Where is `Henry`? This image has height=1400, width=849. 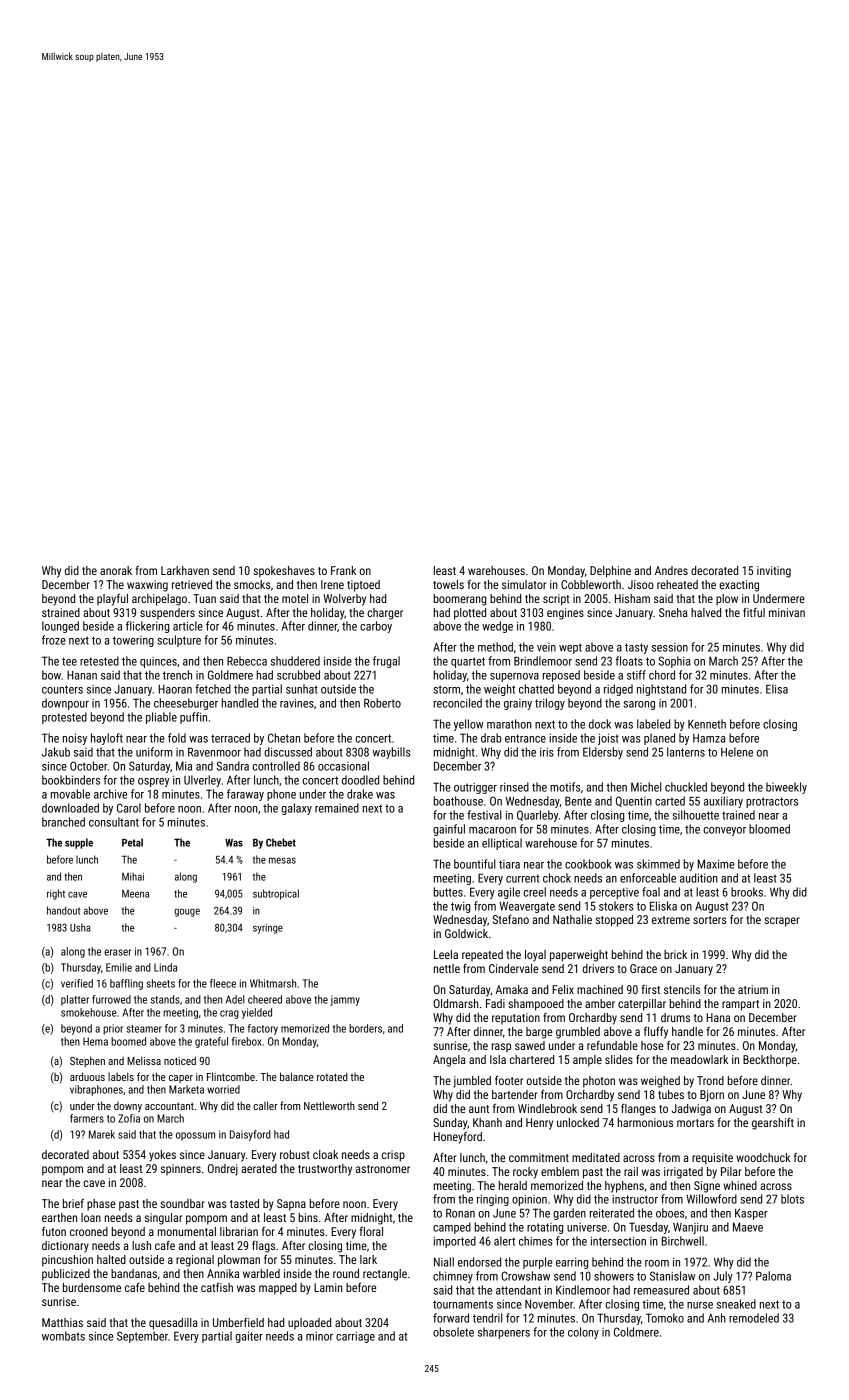 Henry is located at coordinates (539, 1124).
